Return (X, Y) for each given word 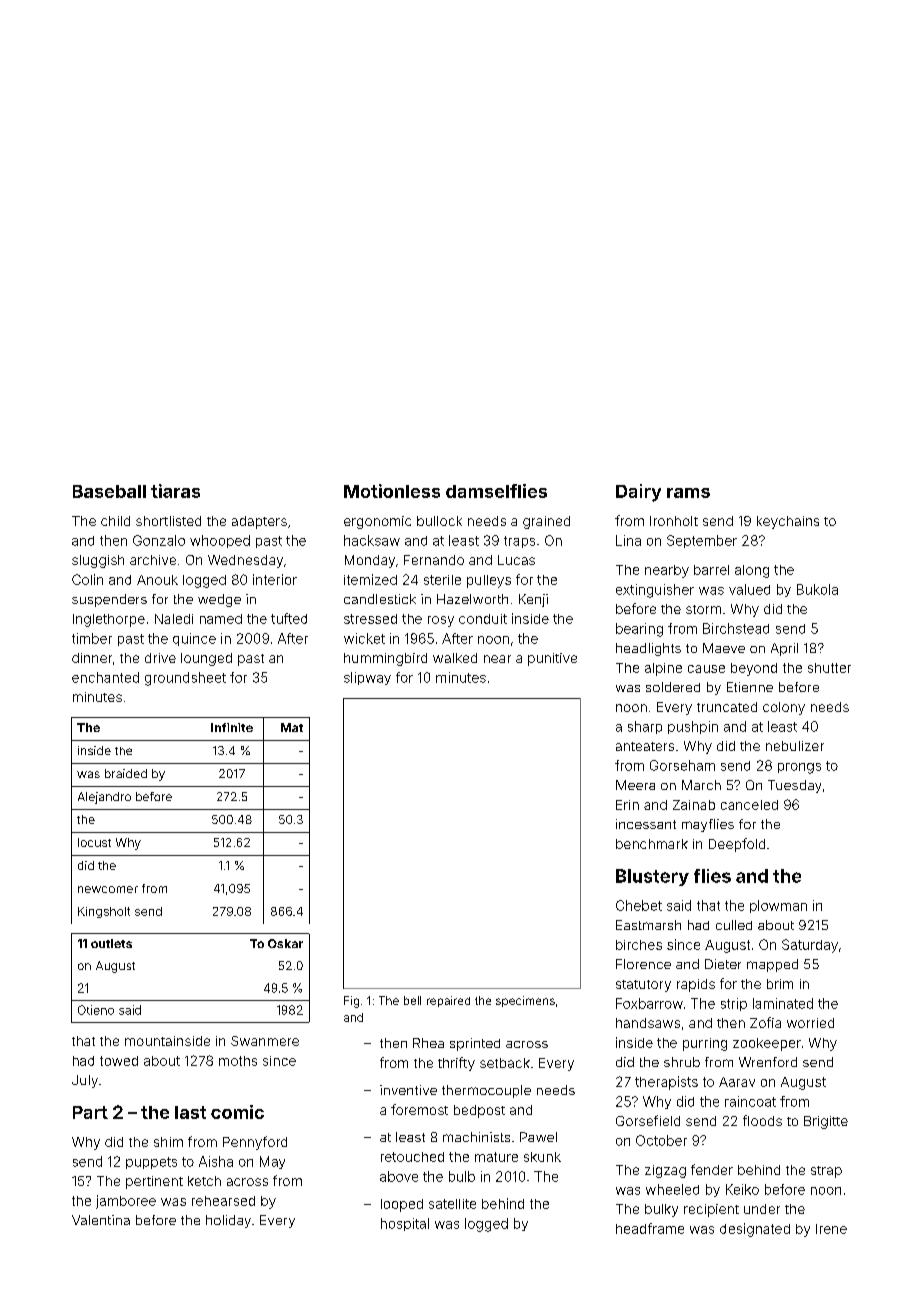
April (784, 649)
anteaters (645, 746)
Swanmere (265, 1041)
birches (639, 945)
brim (780, 984)
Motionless (392, 491)
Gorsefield (648, 1120)
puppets (151, 1163)
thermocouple (486, 1091)
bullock (439, 521)
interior (275, 579)
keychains (788, 522)
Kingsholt (104, 912)
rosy (441, 621)
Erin (627, 805)
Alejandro (104, 798)
